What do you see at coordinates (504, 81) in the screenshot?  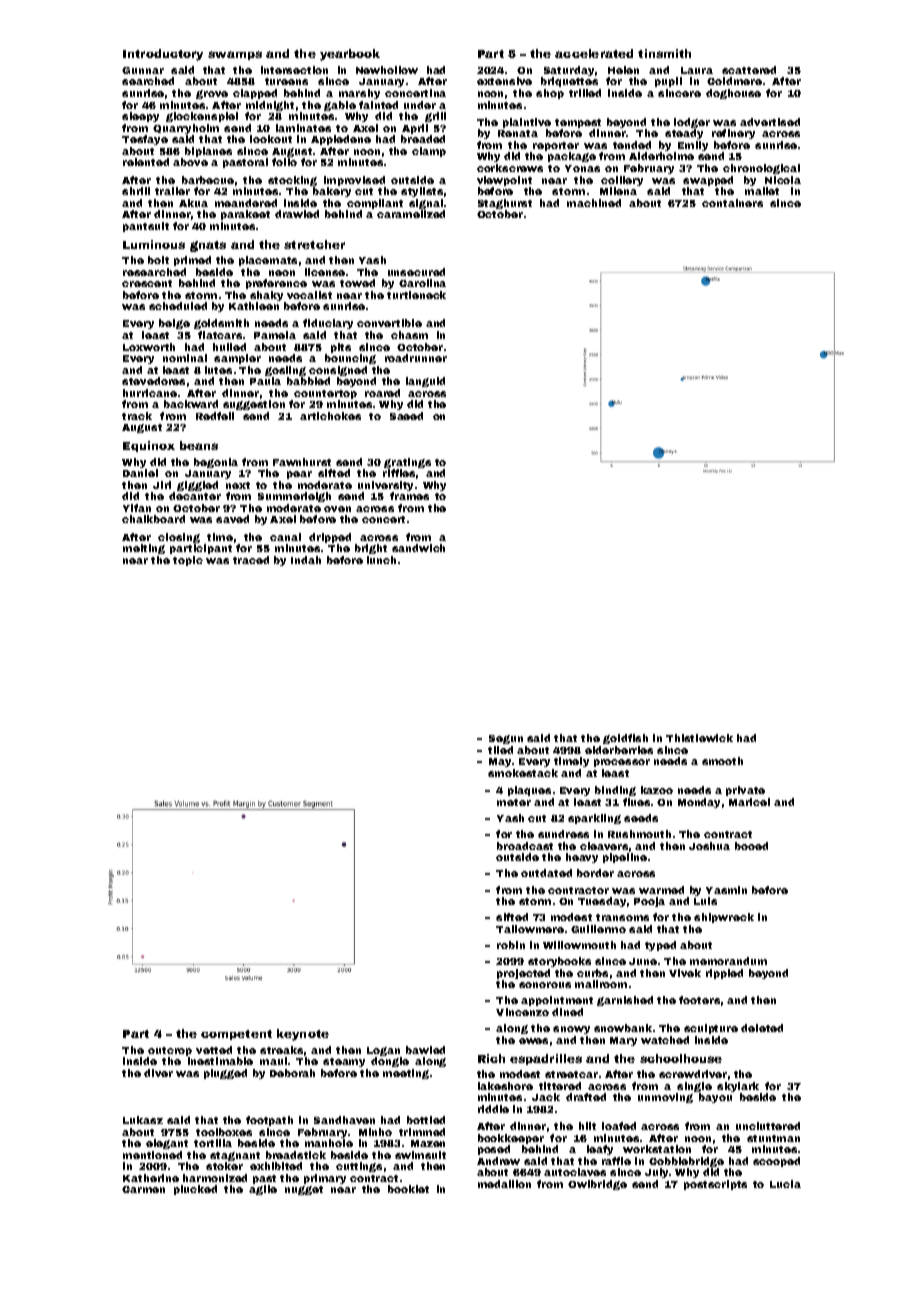 I see `extensive` at bounding box center [504, 81].
